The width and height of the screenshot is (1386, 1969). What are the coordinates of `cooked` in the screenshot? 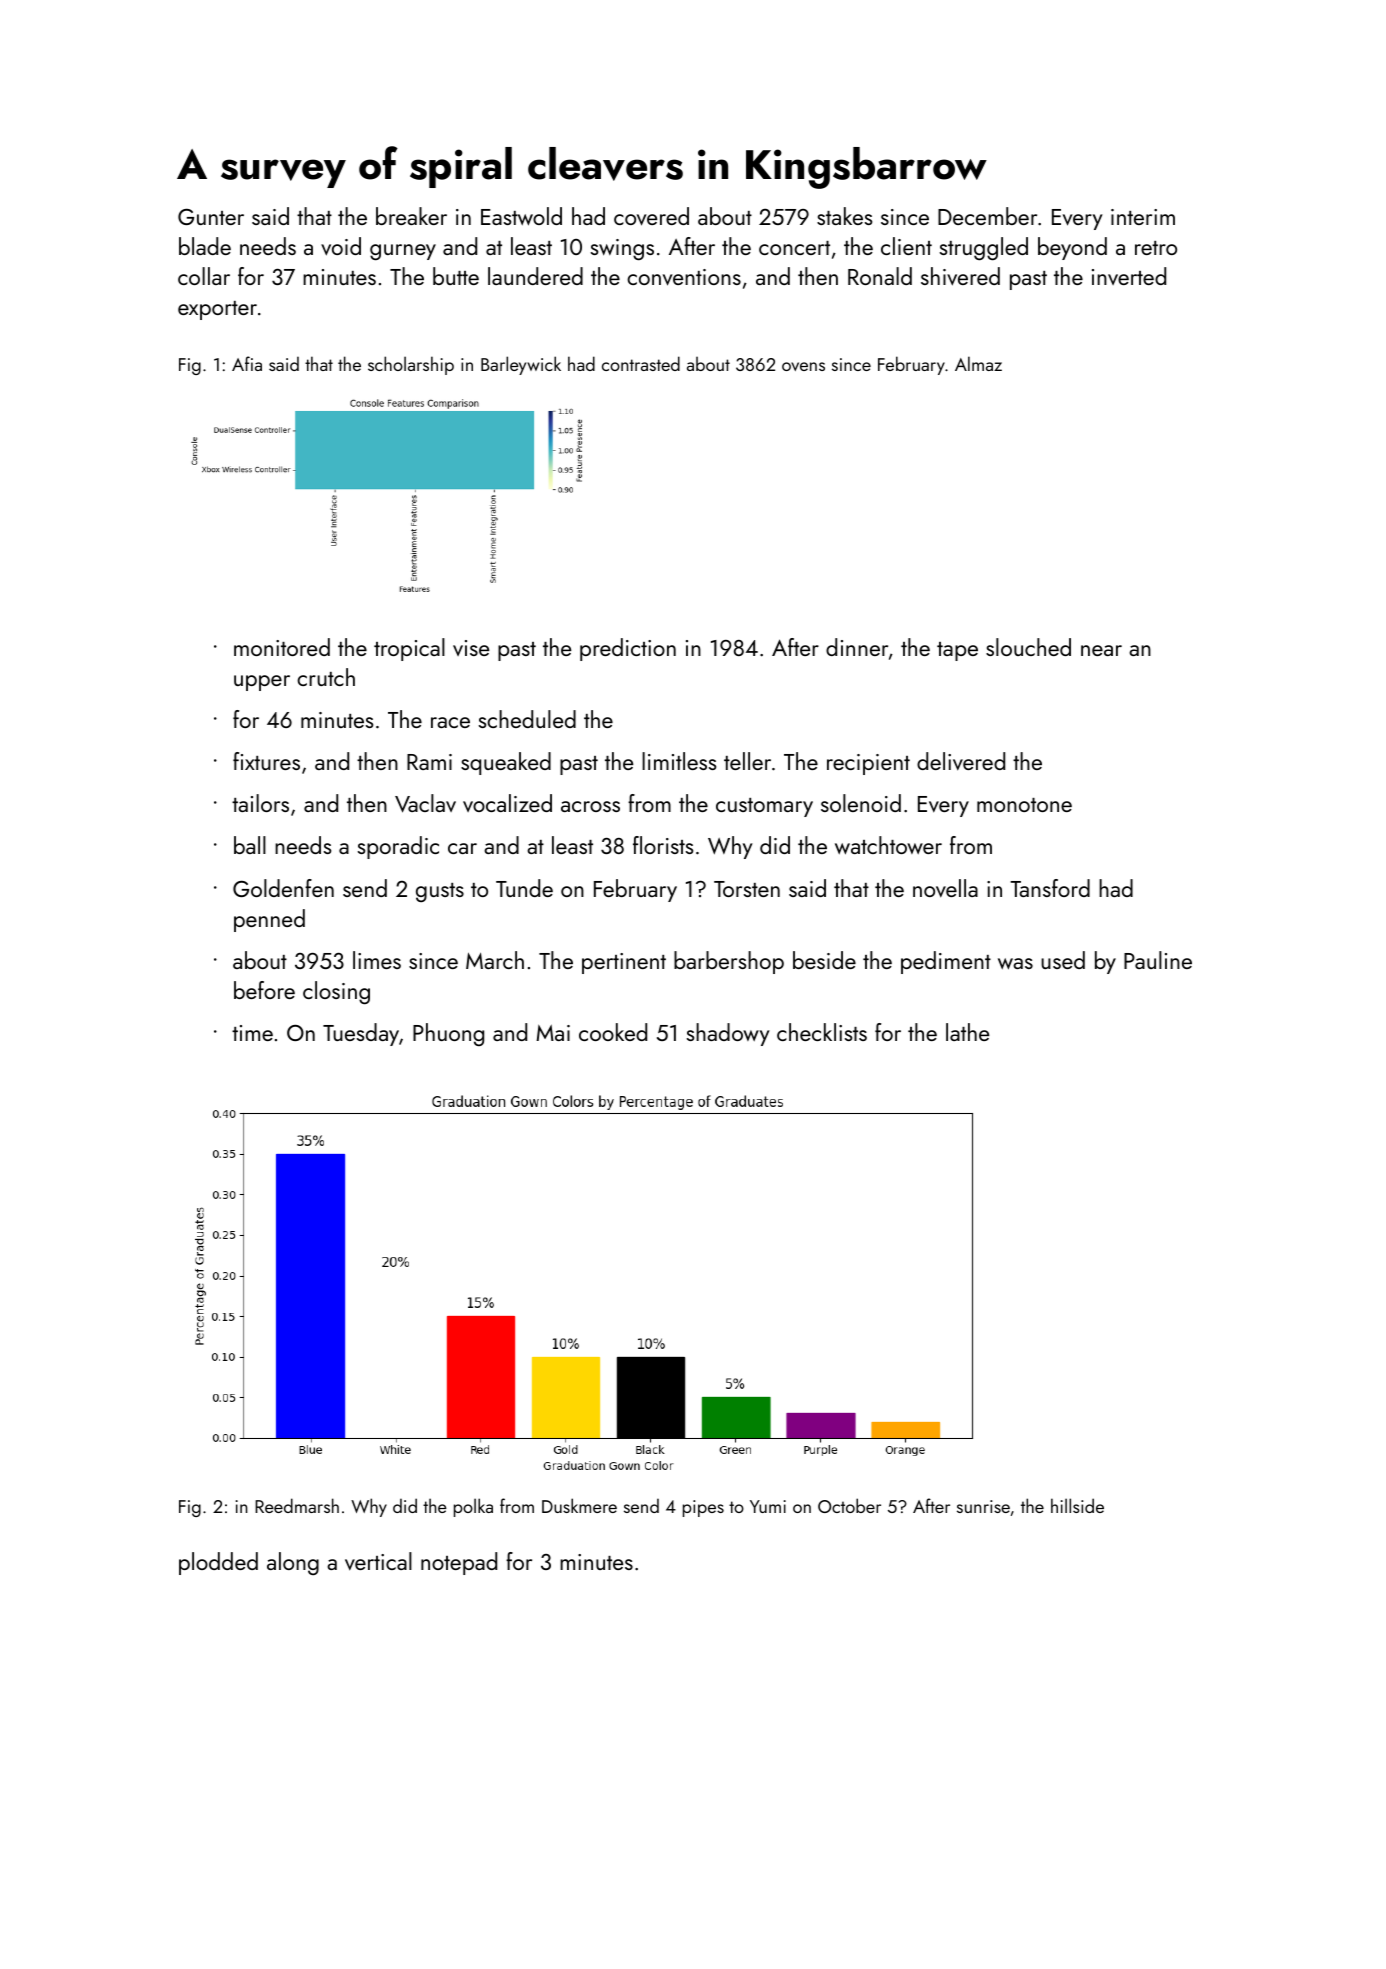 It's located at (613, 1032).
